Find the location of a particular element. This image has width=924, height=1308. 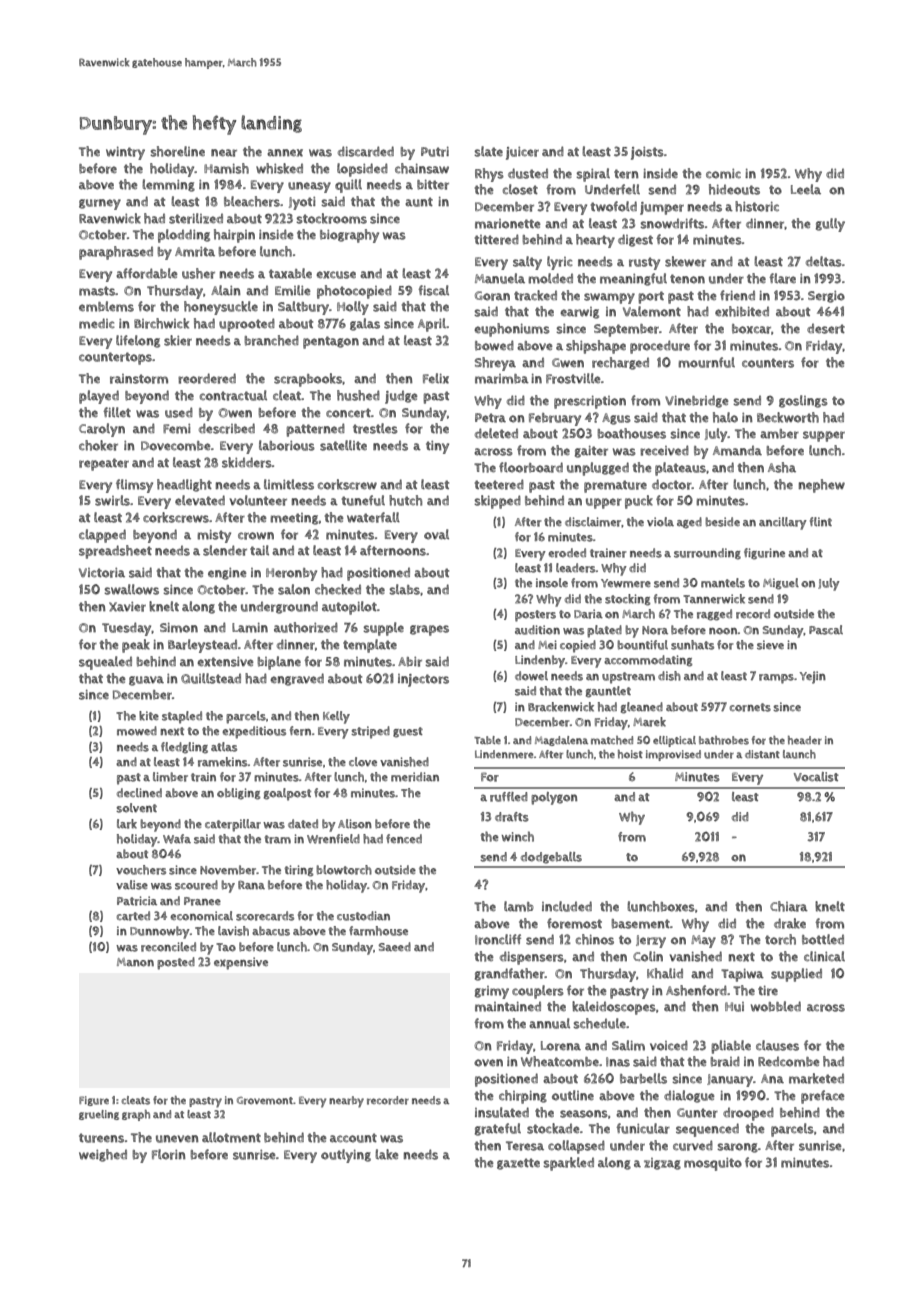

paraphrased is located at coordinates (116, 253).
